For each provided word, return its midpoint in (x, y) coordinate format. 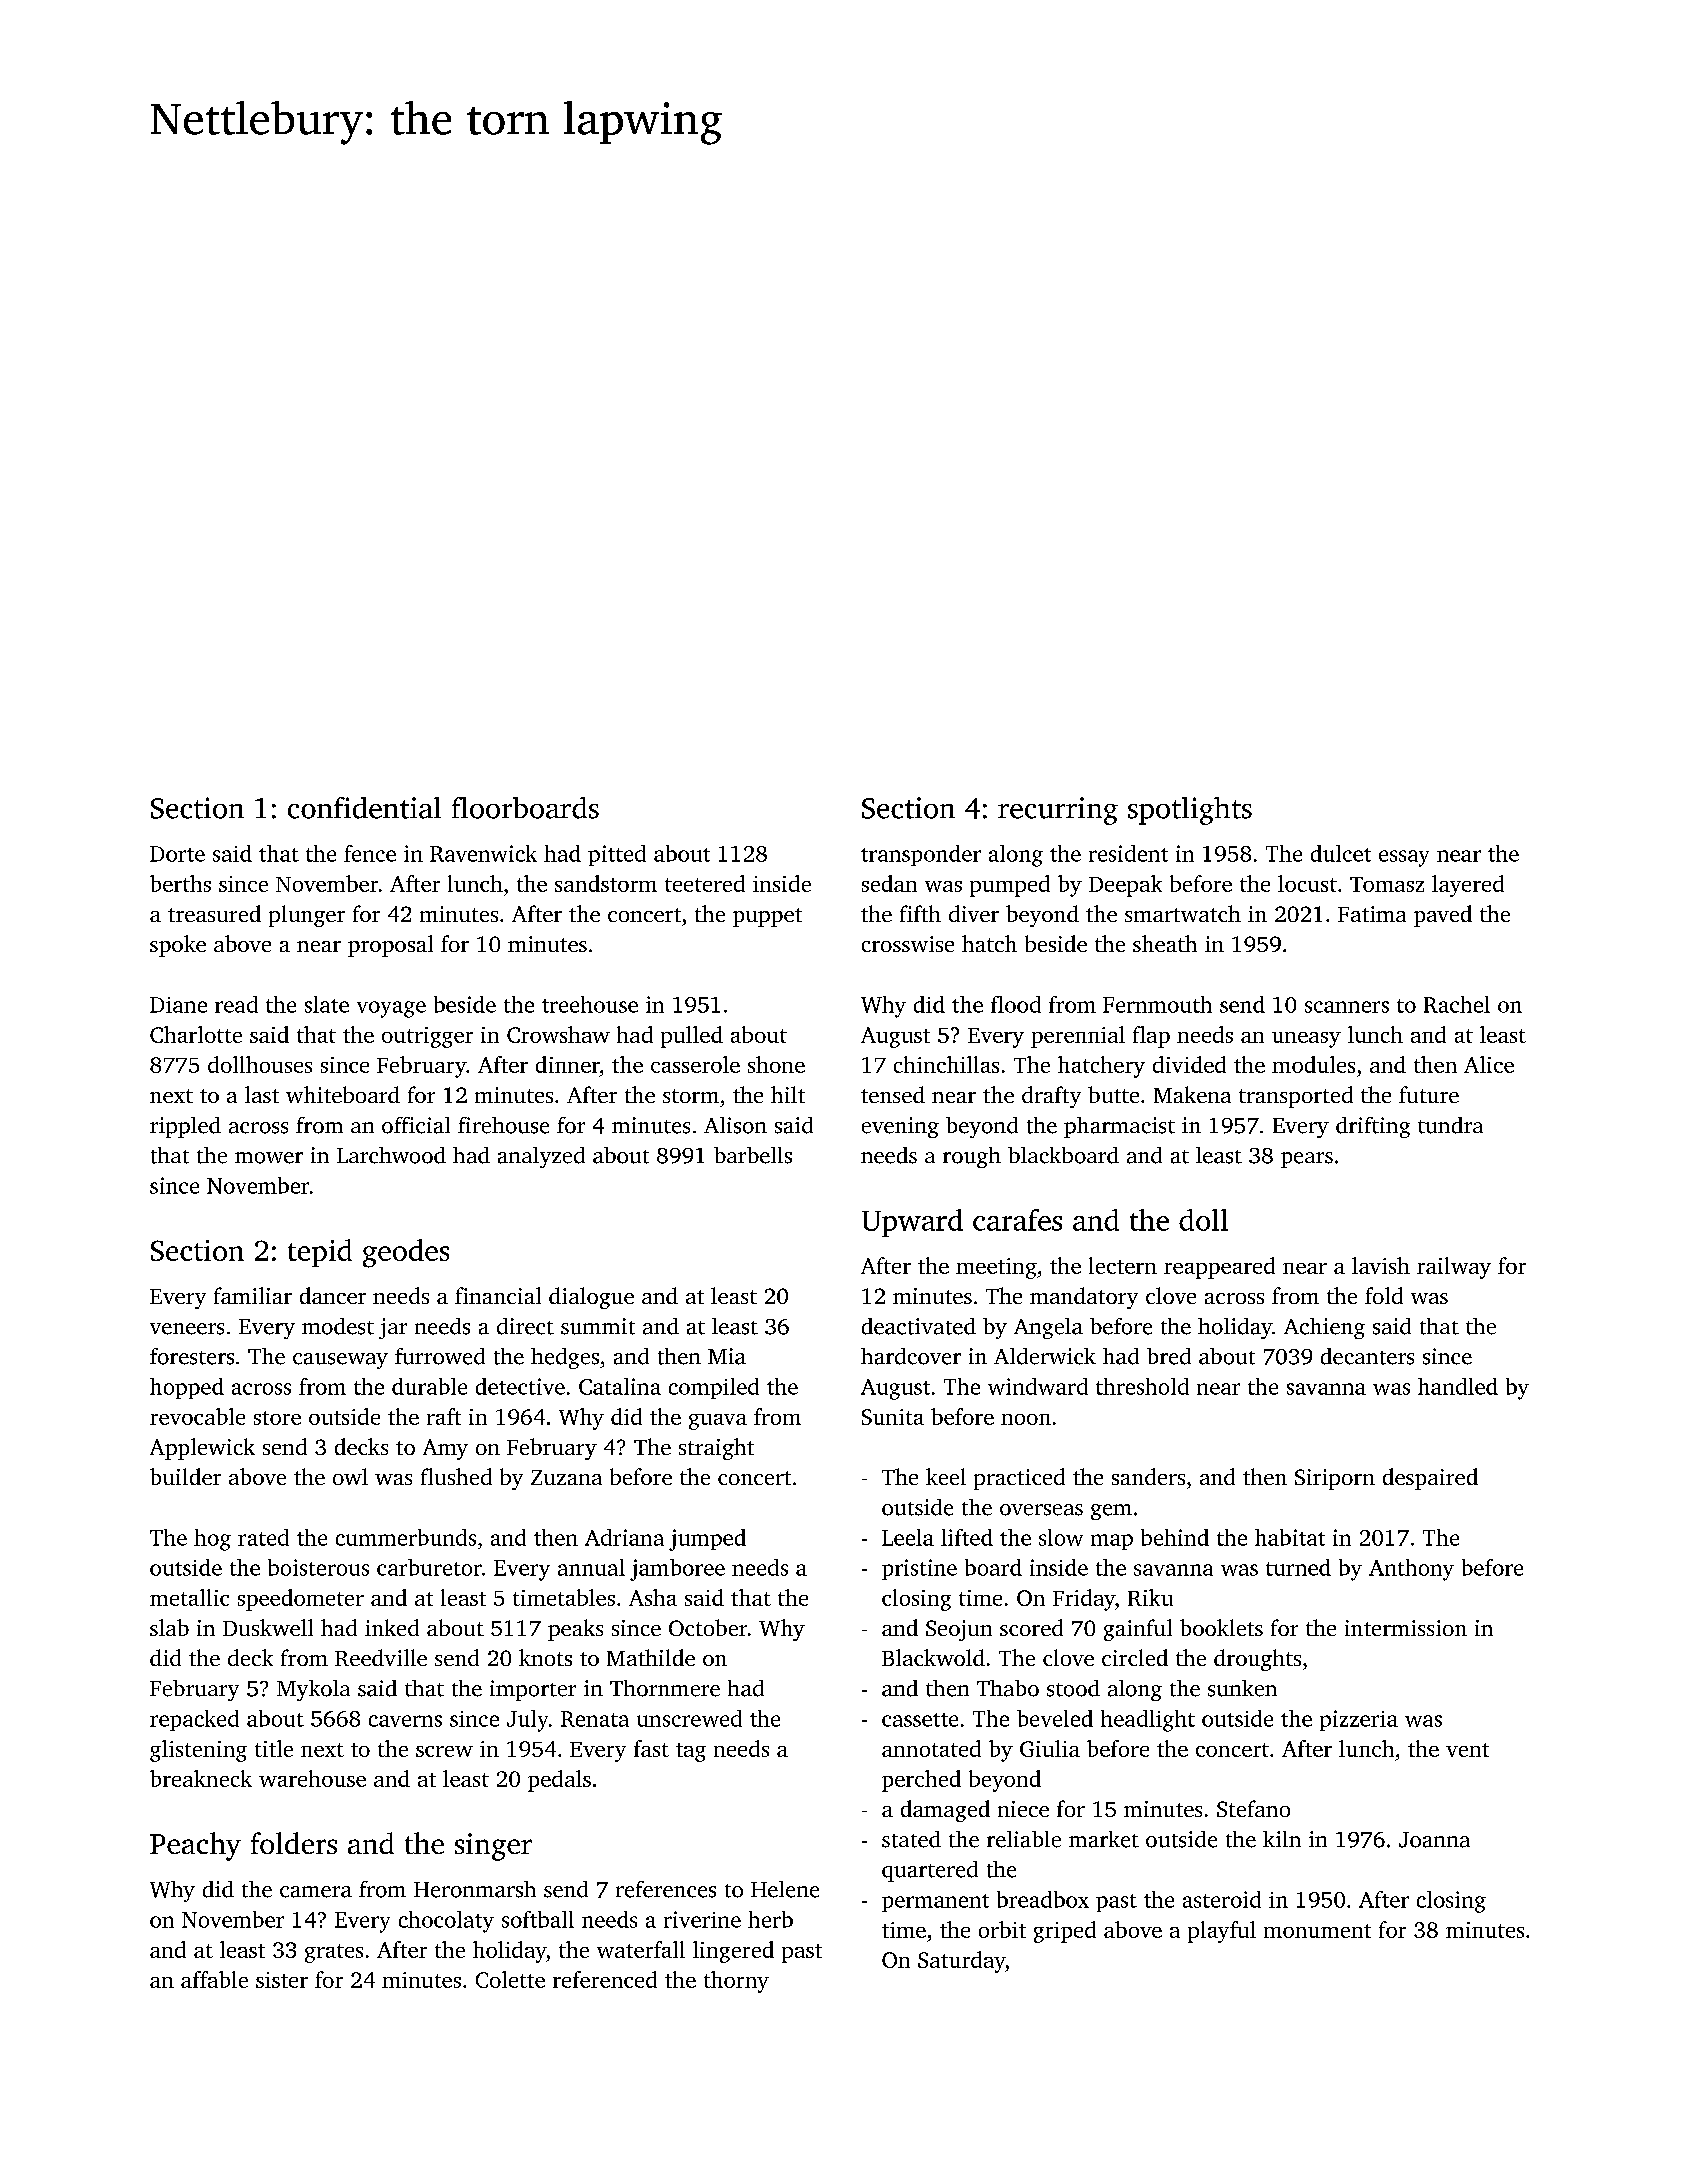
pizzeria (1359, 1720)
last (262, 1094)
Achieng (1324, 1328)
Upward (912, 1223)
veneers (187, 1329)
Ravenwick (483, 853)
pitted (617, 855)
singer (493, 1847)
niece (1023, 1809)
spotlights (1190, 811)
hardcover (911, 1356)
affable (214, 1979)
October (708, 1627)
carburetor (429, 1567)
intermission (1406, 1628)
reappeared (1219, 1268)
